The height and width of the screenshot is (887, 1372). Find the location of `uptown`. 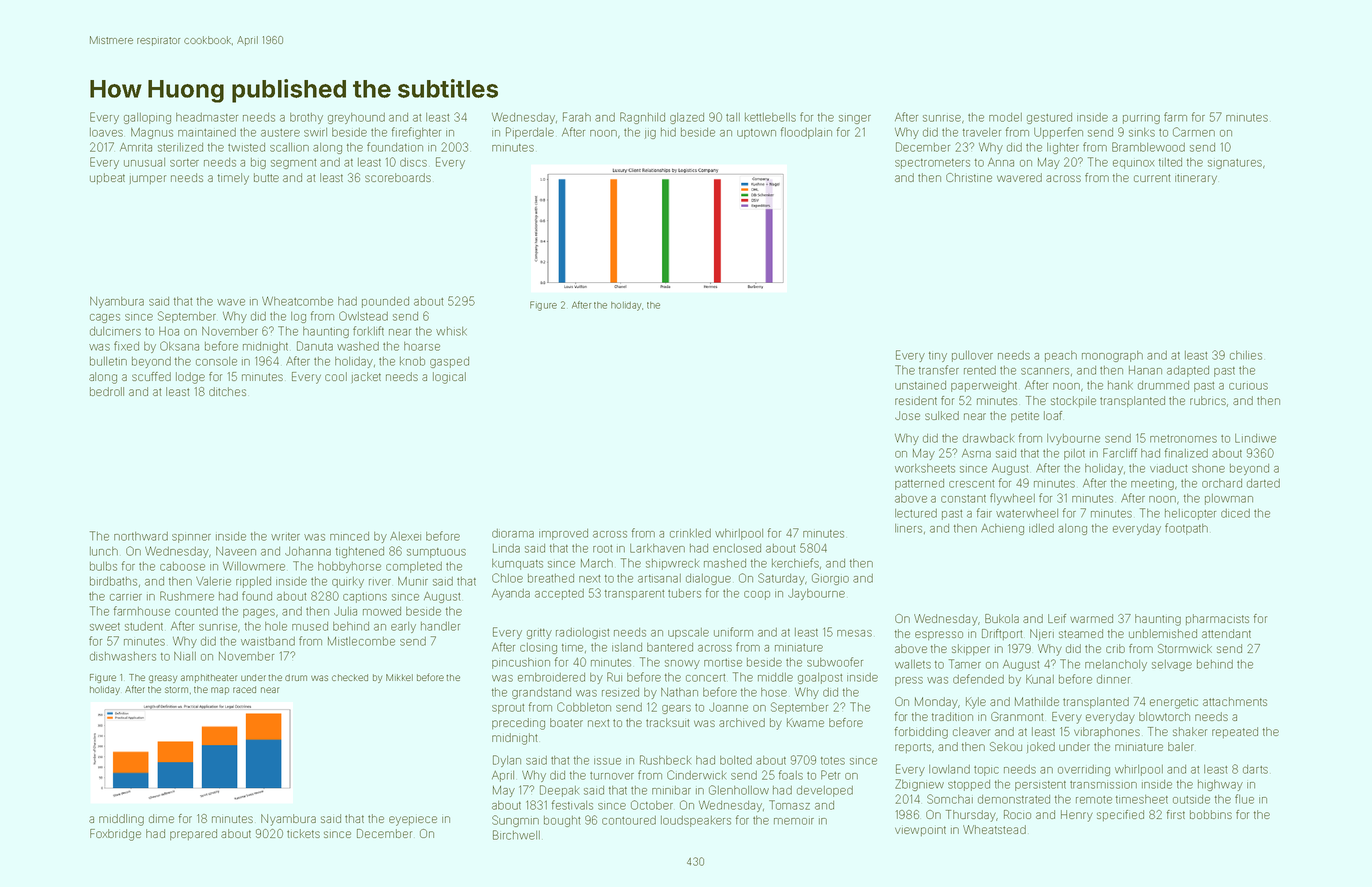

uptown is located at coordinates (756, 134).
